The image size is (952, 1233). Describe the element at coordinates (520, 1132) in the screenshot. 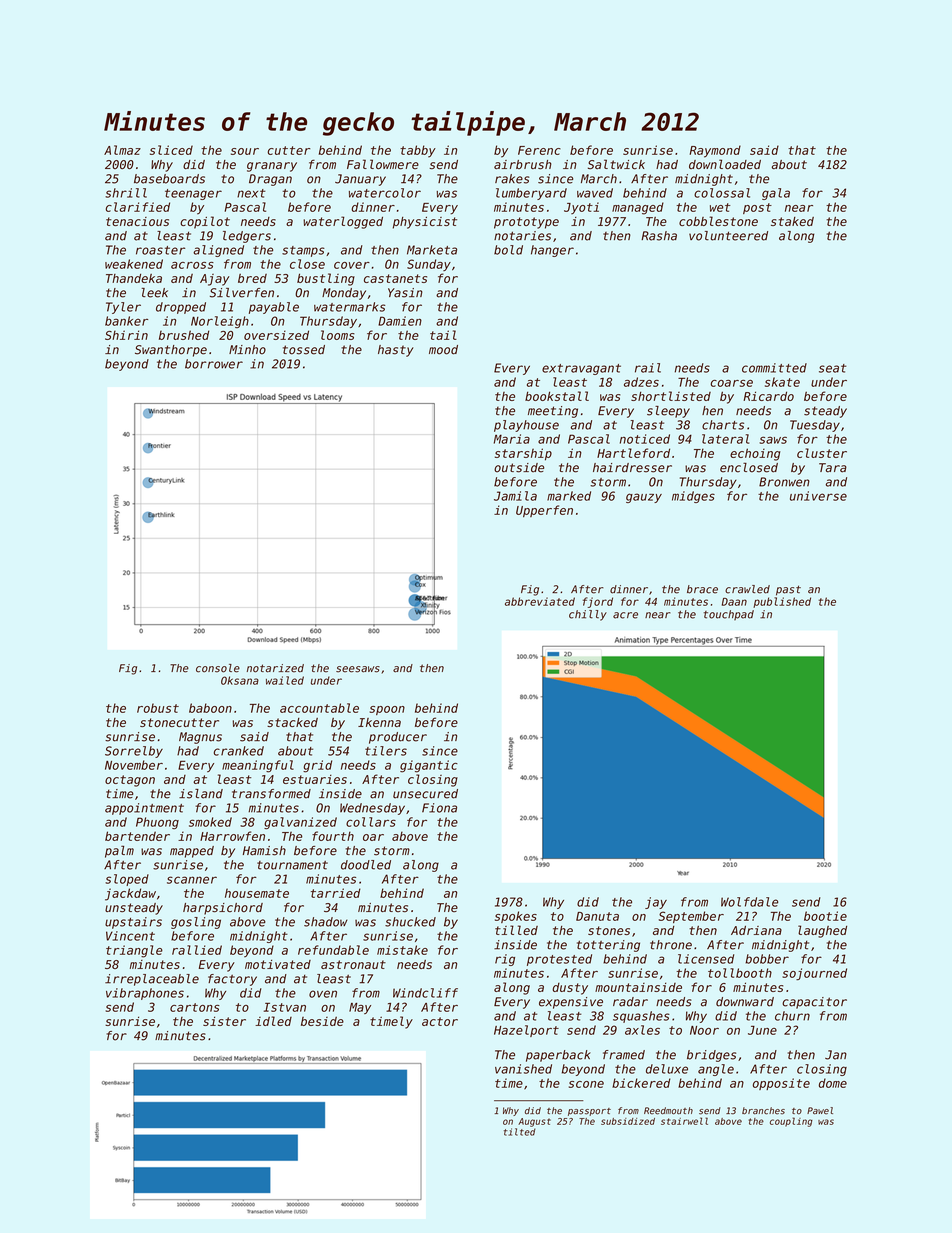

I see `tilted` at that location.
